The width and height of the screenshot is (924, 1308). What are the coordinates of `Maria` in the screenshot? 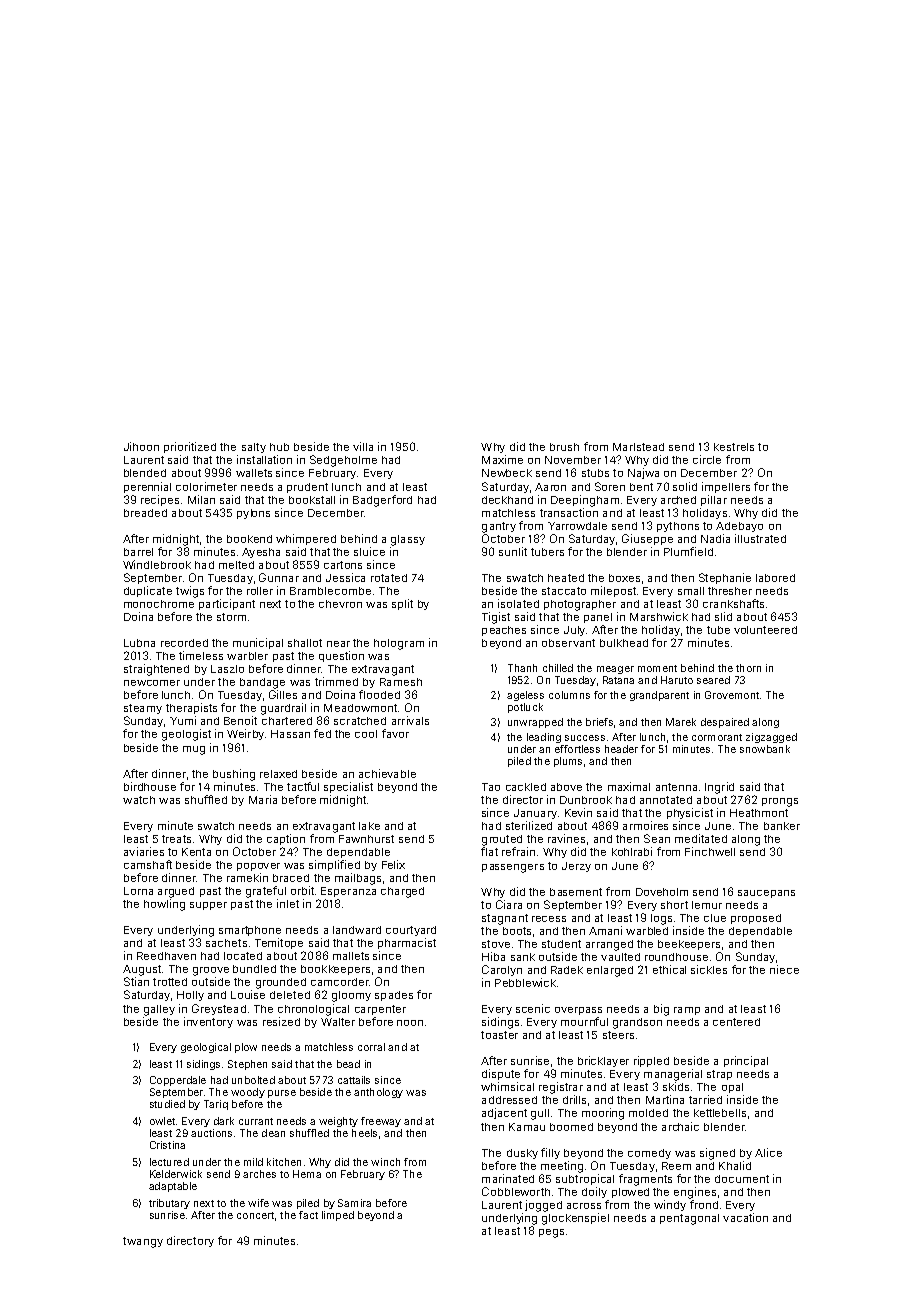 It's located at (263, 799).
